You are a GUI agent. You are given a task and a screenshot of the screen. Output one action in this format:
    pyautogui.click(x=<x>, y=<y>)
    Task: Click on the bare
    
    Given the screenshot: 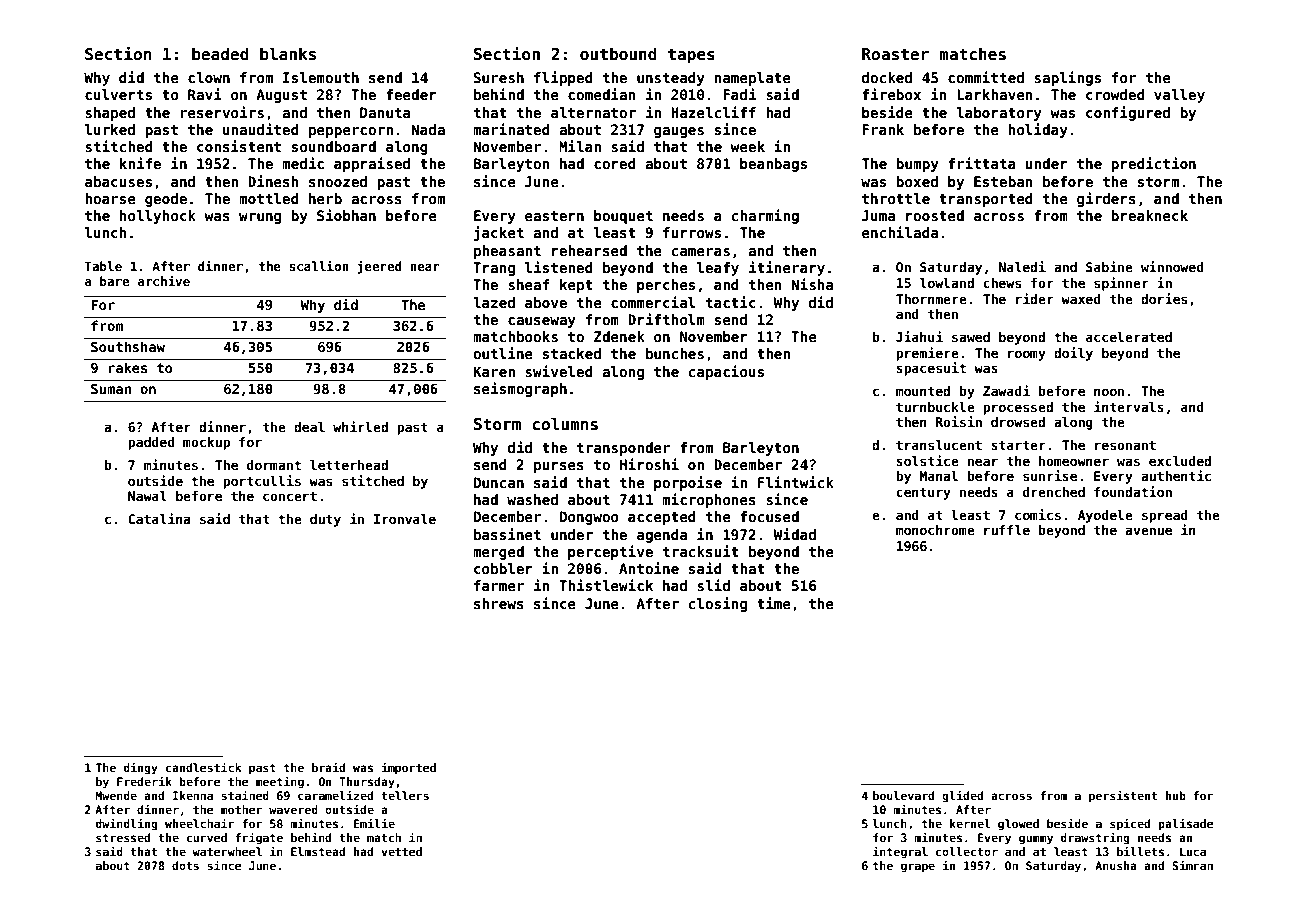 What is the action you would take?
    pyautogui.click(x=114, y=281)
